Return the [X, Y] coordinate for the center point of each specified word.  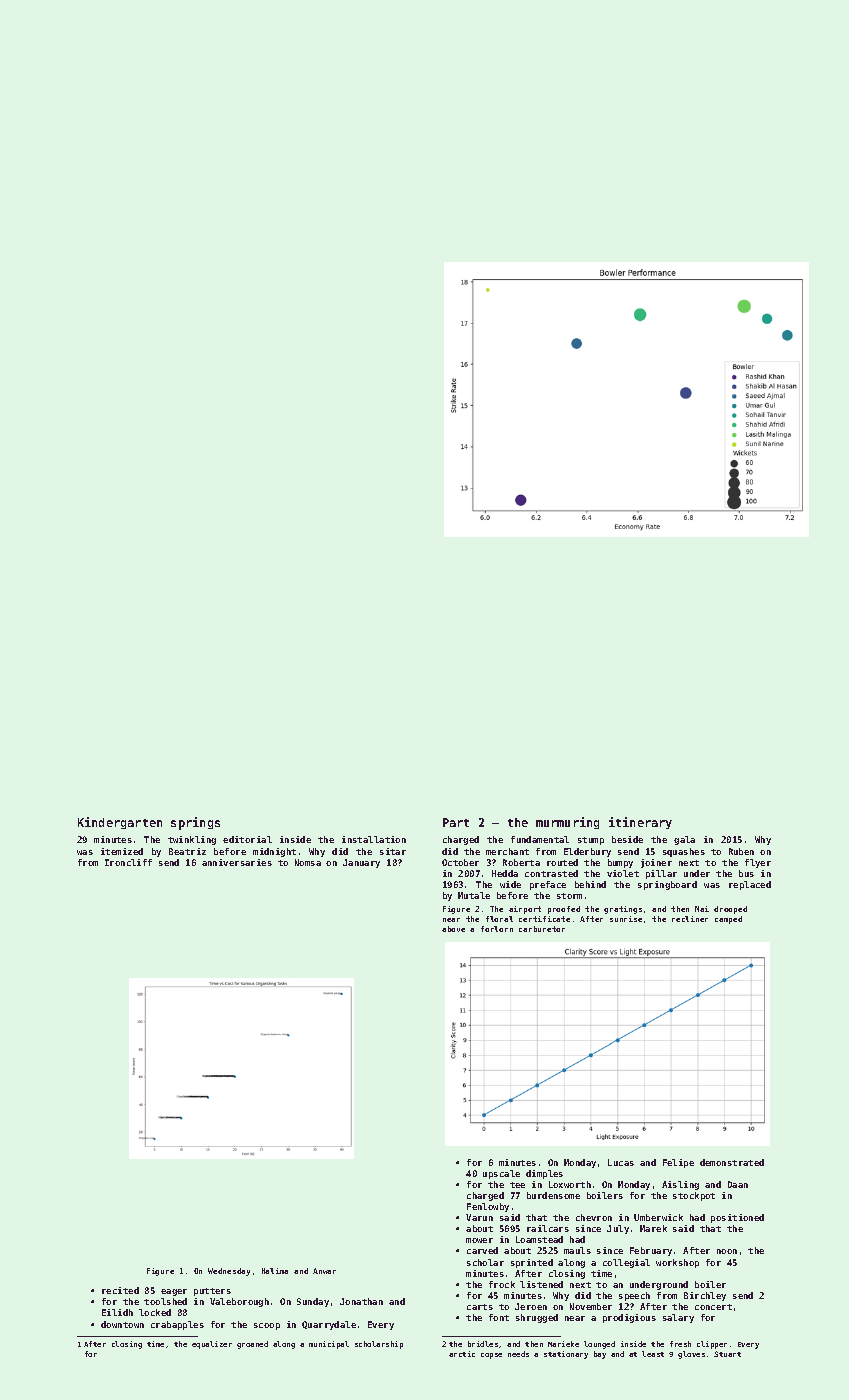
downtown [122, 1324]
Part [456, 822]
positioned [737, 1218]
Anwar [324, 1271]
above [453, 929]
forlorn [497, 929]
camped [728, 920]
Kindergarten [120, 823]
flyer [758, 863]
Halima [275, 1271]
